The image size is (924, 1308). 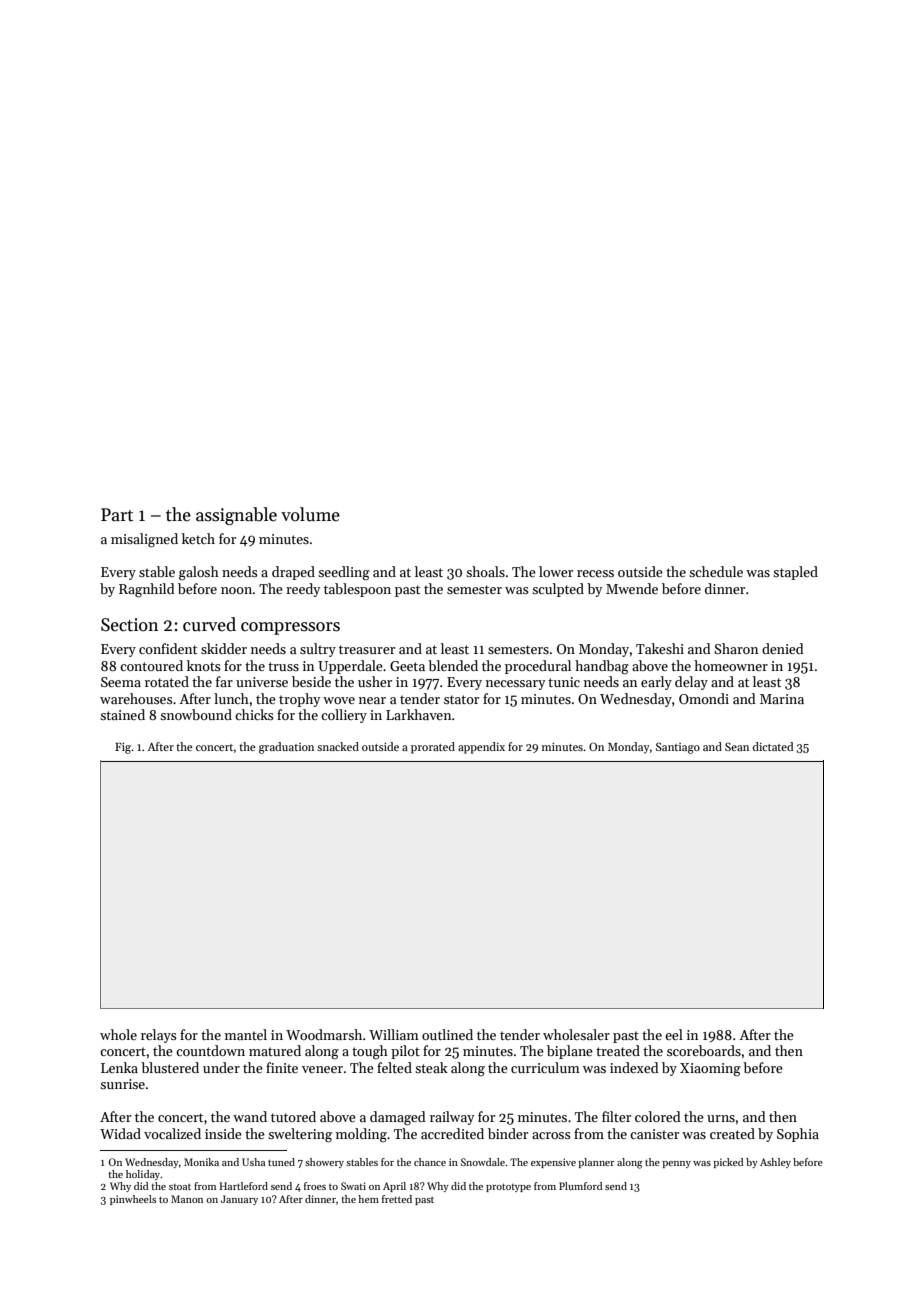 I want to click on railway, so click(x=452, y=1118).
